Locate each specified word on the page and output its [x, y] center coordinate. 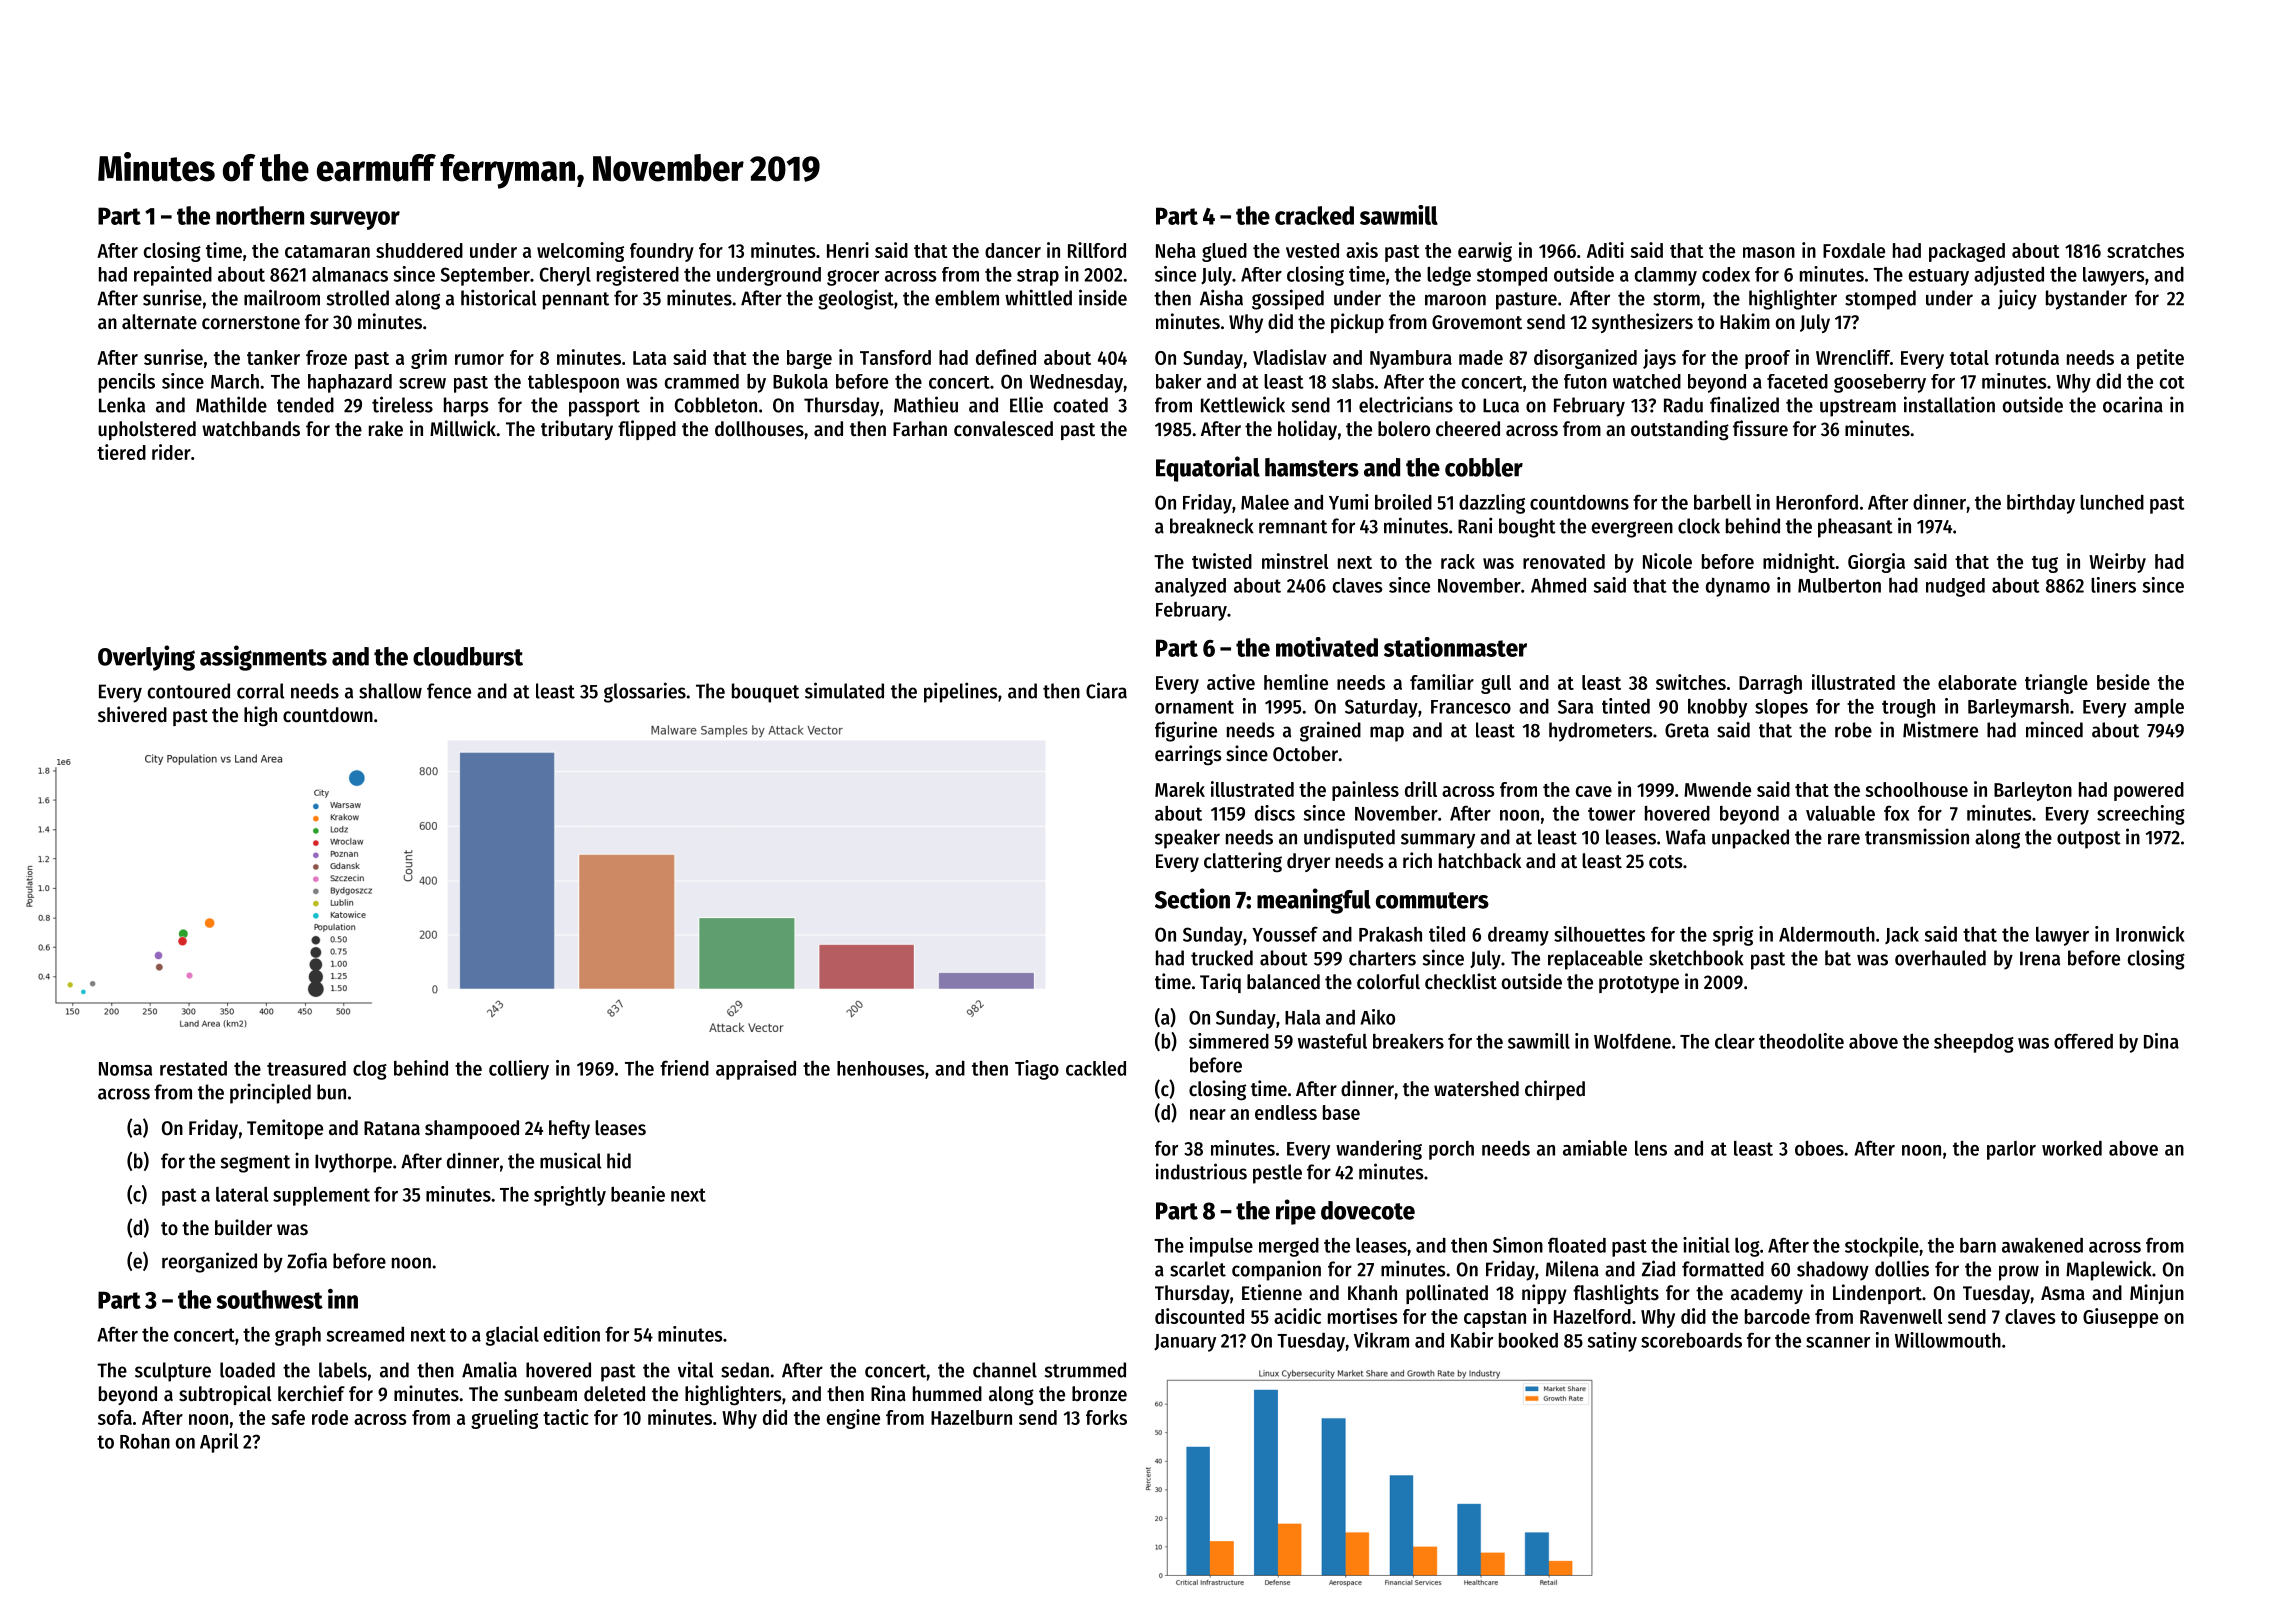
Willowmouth [1948, 1340]
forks [1106, 1417]
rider [171, 452]
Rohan [145, 1441]
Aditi [1605, 250]
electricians [1406, 404]
